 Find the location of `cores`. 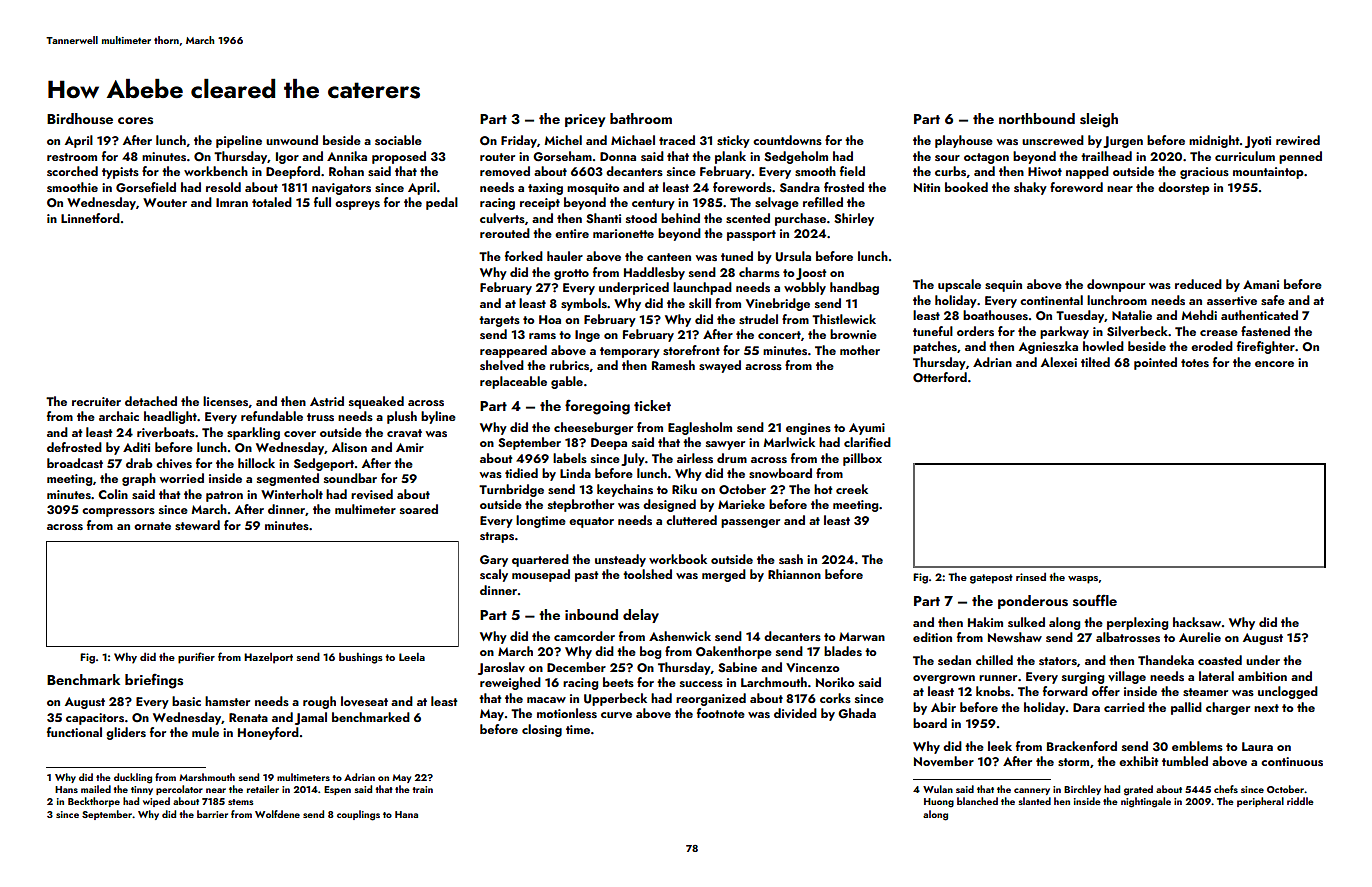

cores is located at coordinates (135, 121).
